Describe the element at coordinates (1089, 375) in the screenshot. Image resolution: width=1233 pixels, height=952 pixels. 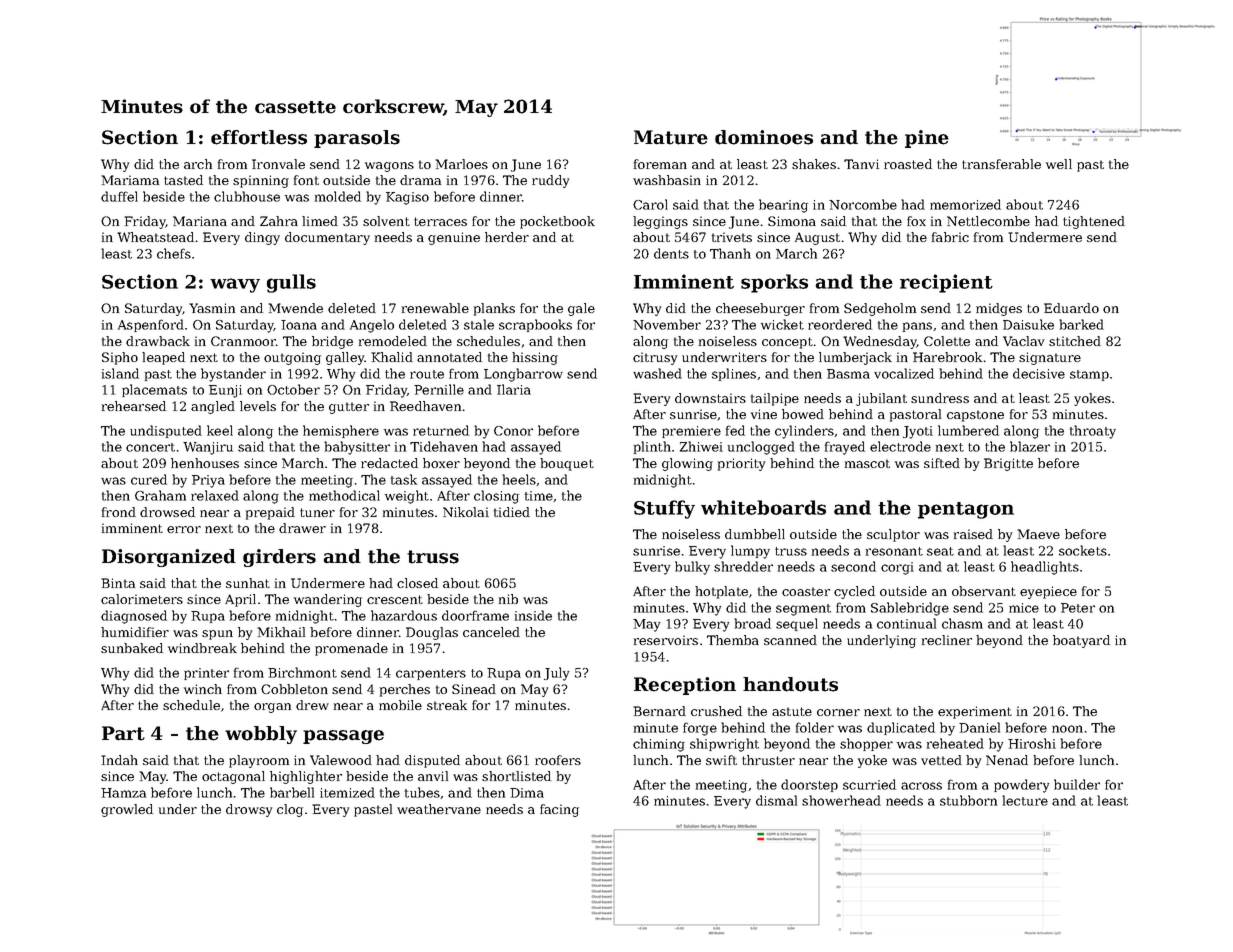
I see `stamp` at that location.
